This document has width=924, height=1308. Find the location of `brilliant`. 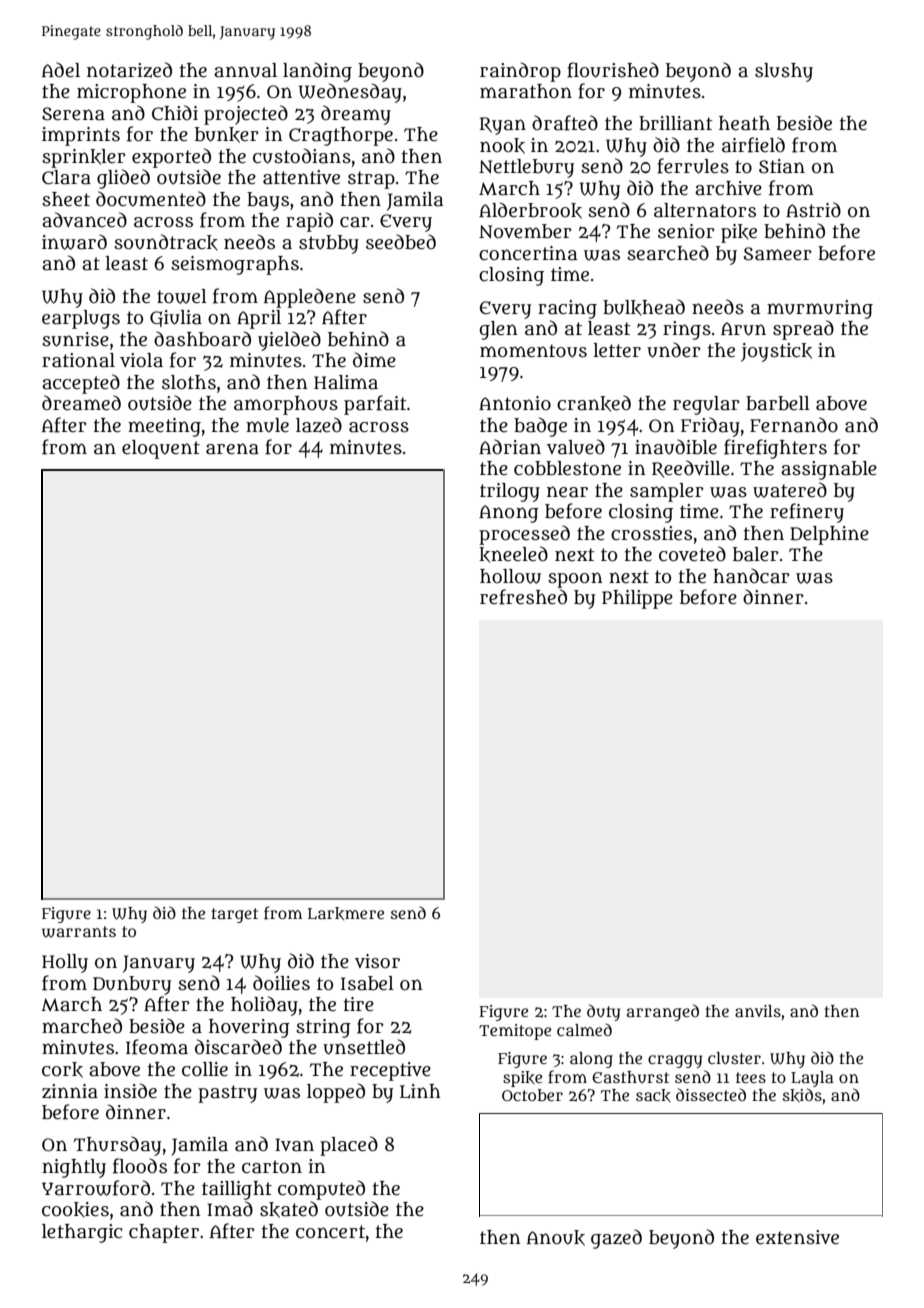

brilliant is located at coordinates (676, 123).
